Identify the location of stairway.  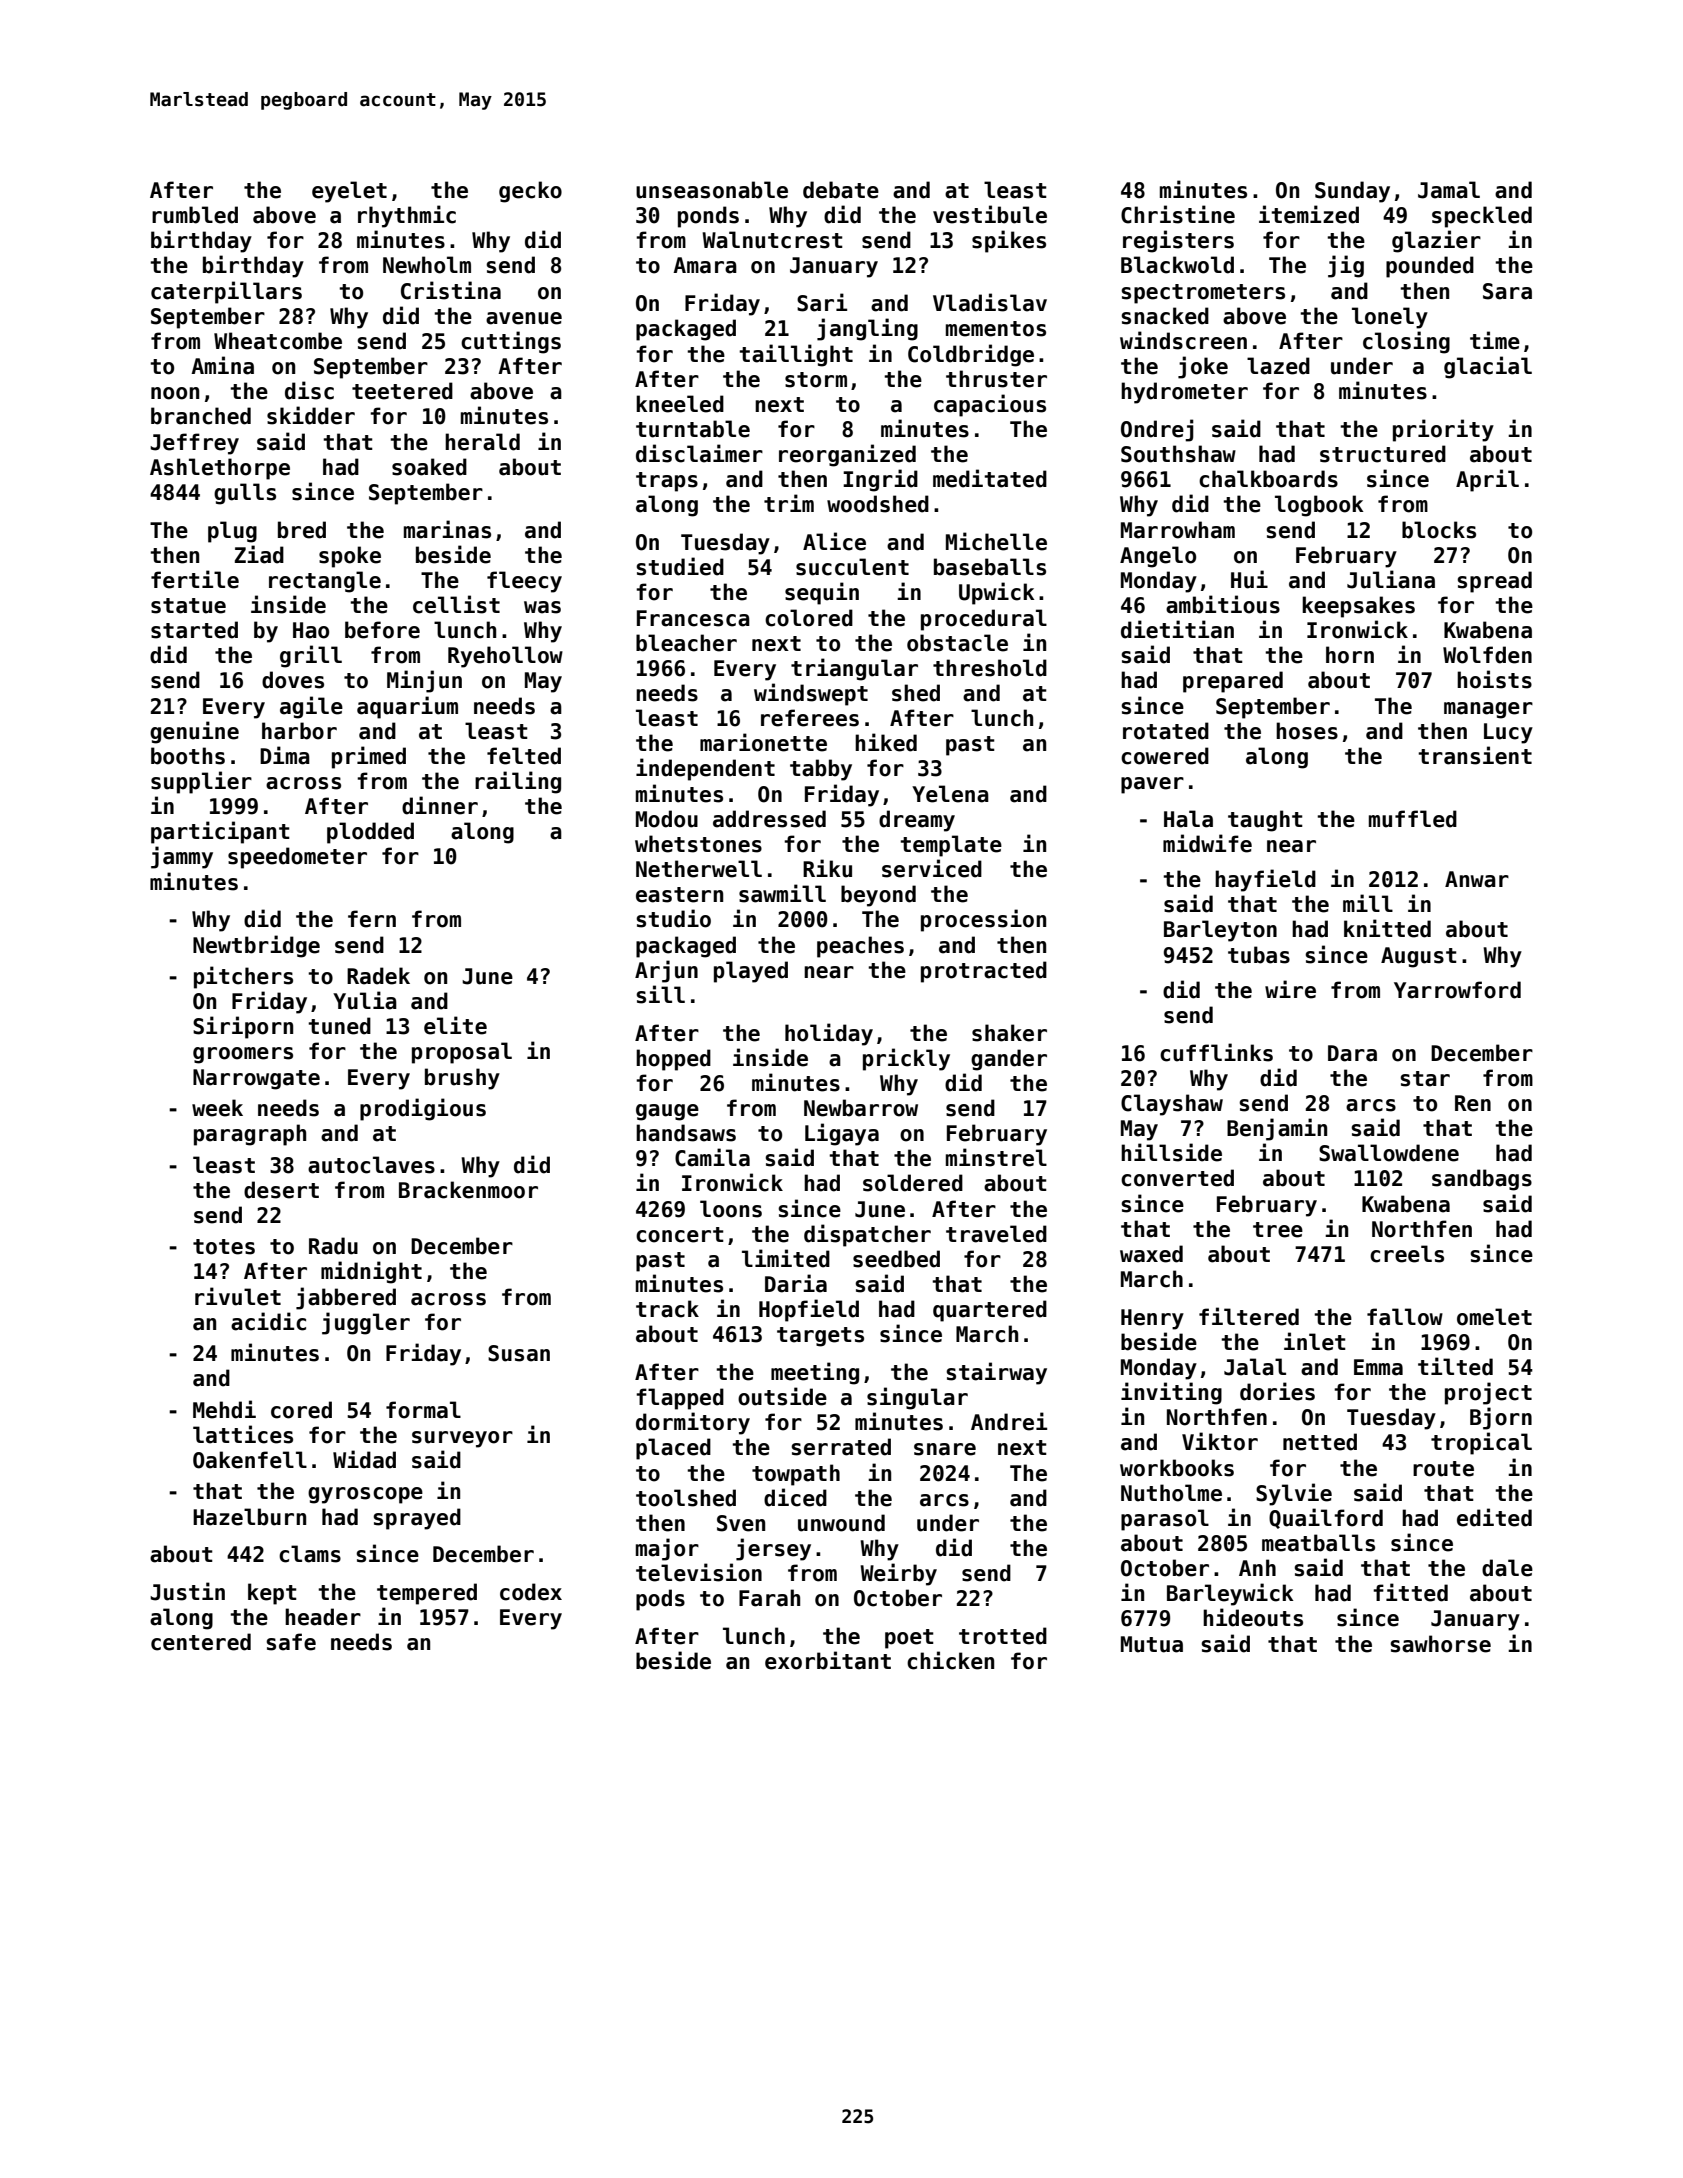
(996, 1373).
